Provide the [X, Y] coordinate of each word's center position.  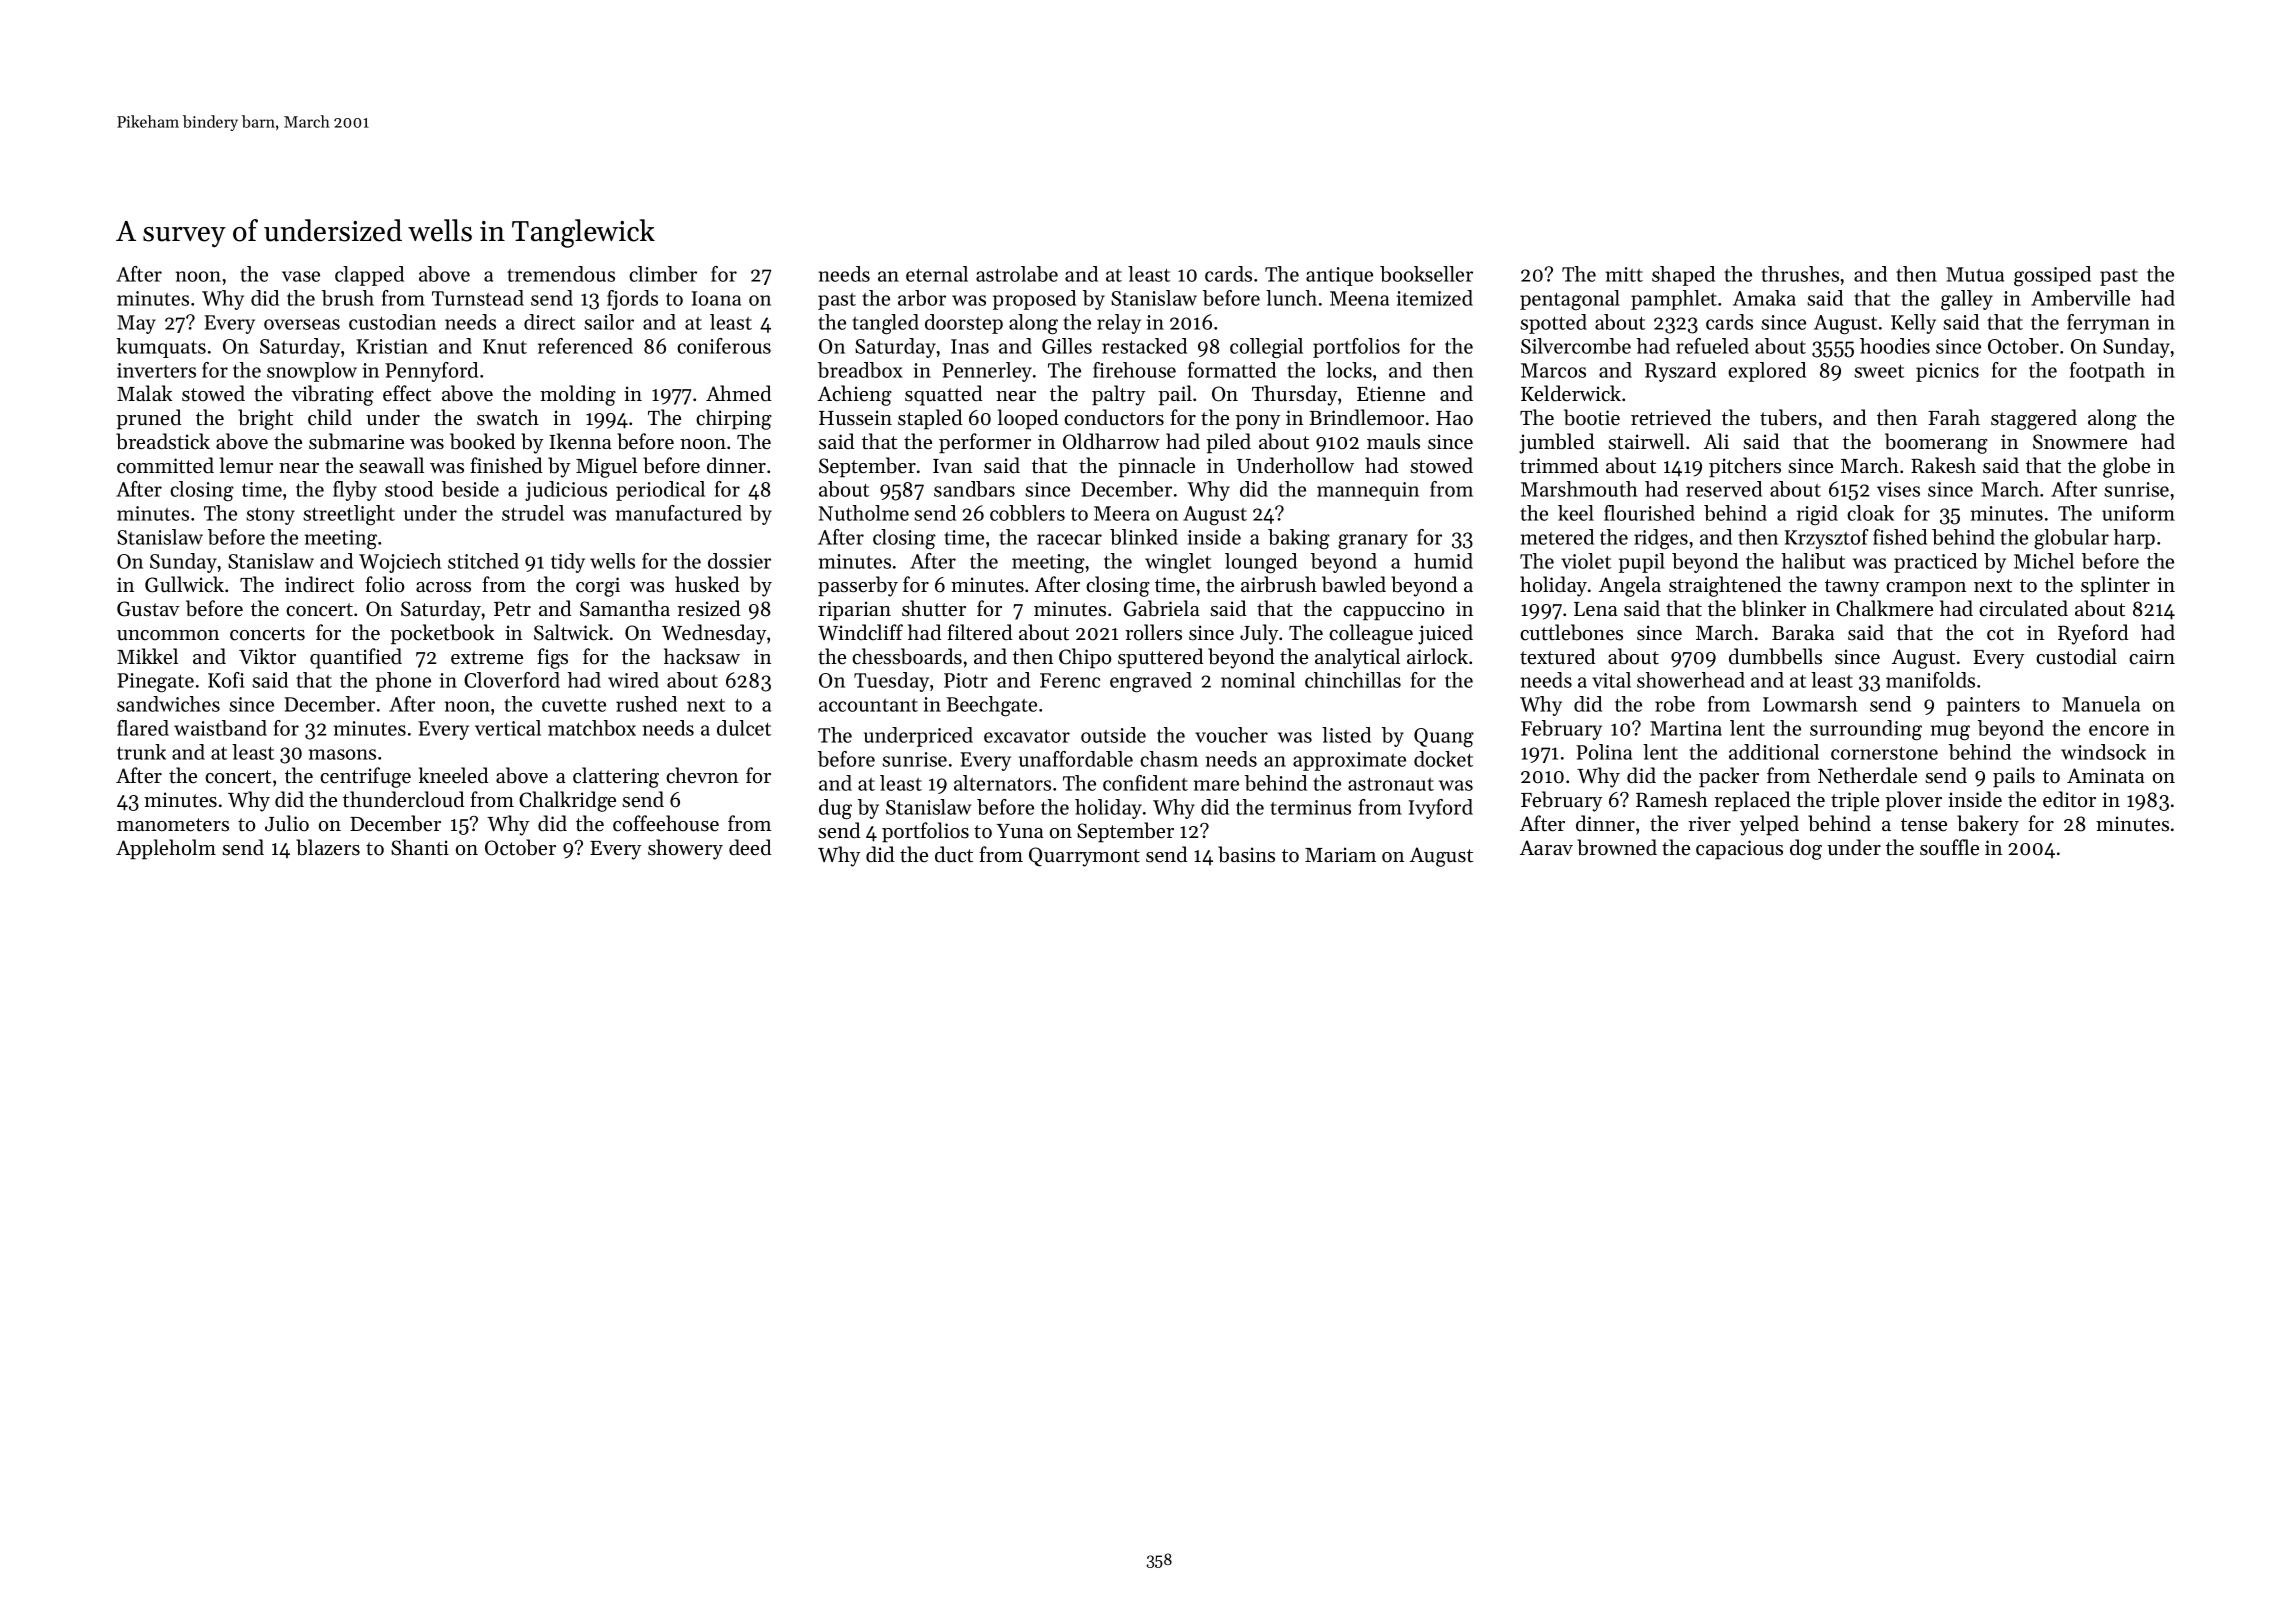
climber [663, 274]
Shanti [420, 847]
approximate [1349, 761]
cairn [2152, 657]
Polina [1604, 752]
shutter [934, 608]
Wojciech [400, 563]
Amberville [2080, 298]
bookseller [1426, 274]
